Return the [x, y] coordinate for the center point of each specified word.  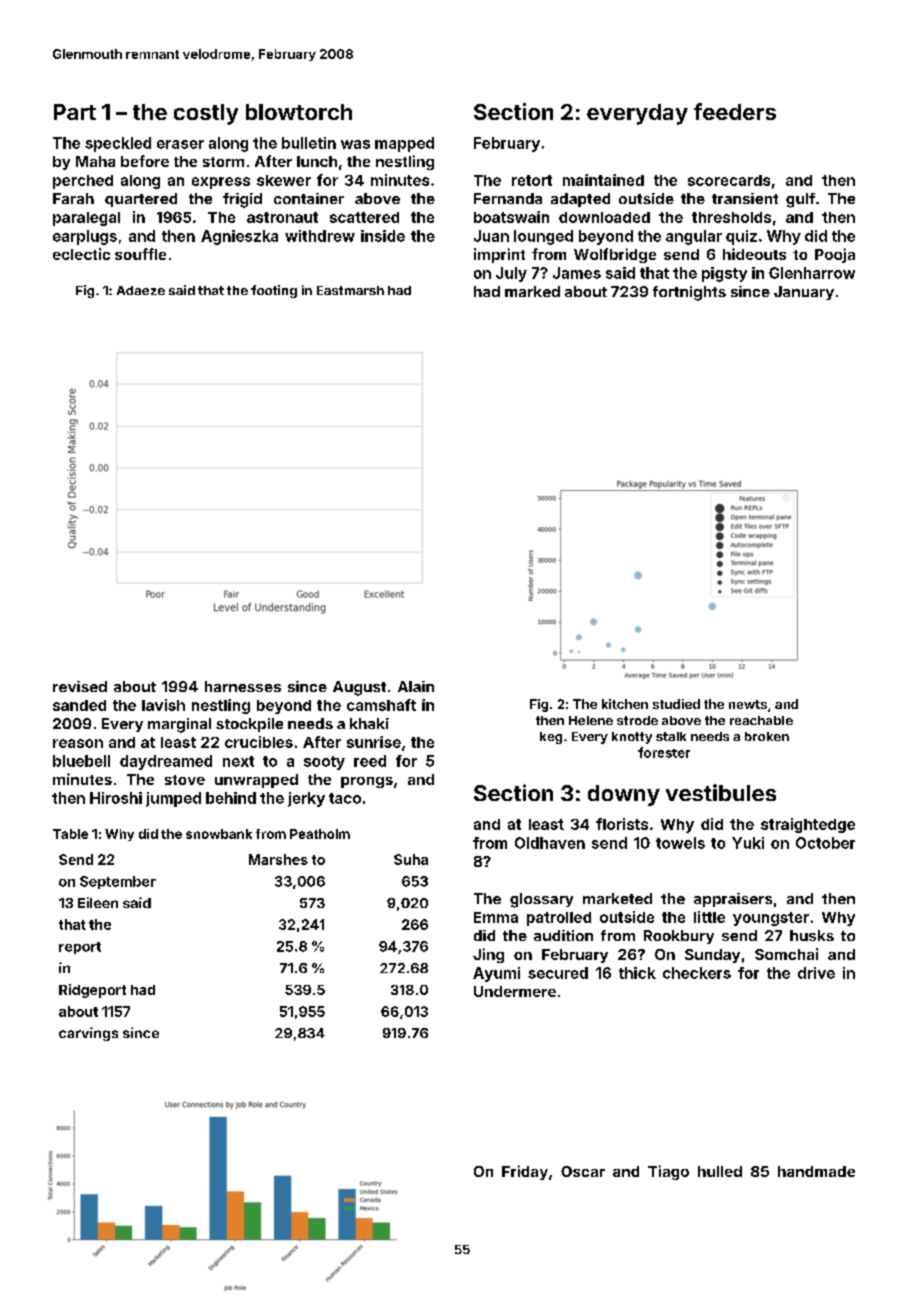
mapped [404, 144]
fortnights [689, 293]
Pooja [835, 255]
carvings [88, 1034]
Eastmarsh [350, 290]
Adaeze [141, 290]
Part [75, 112]
